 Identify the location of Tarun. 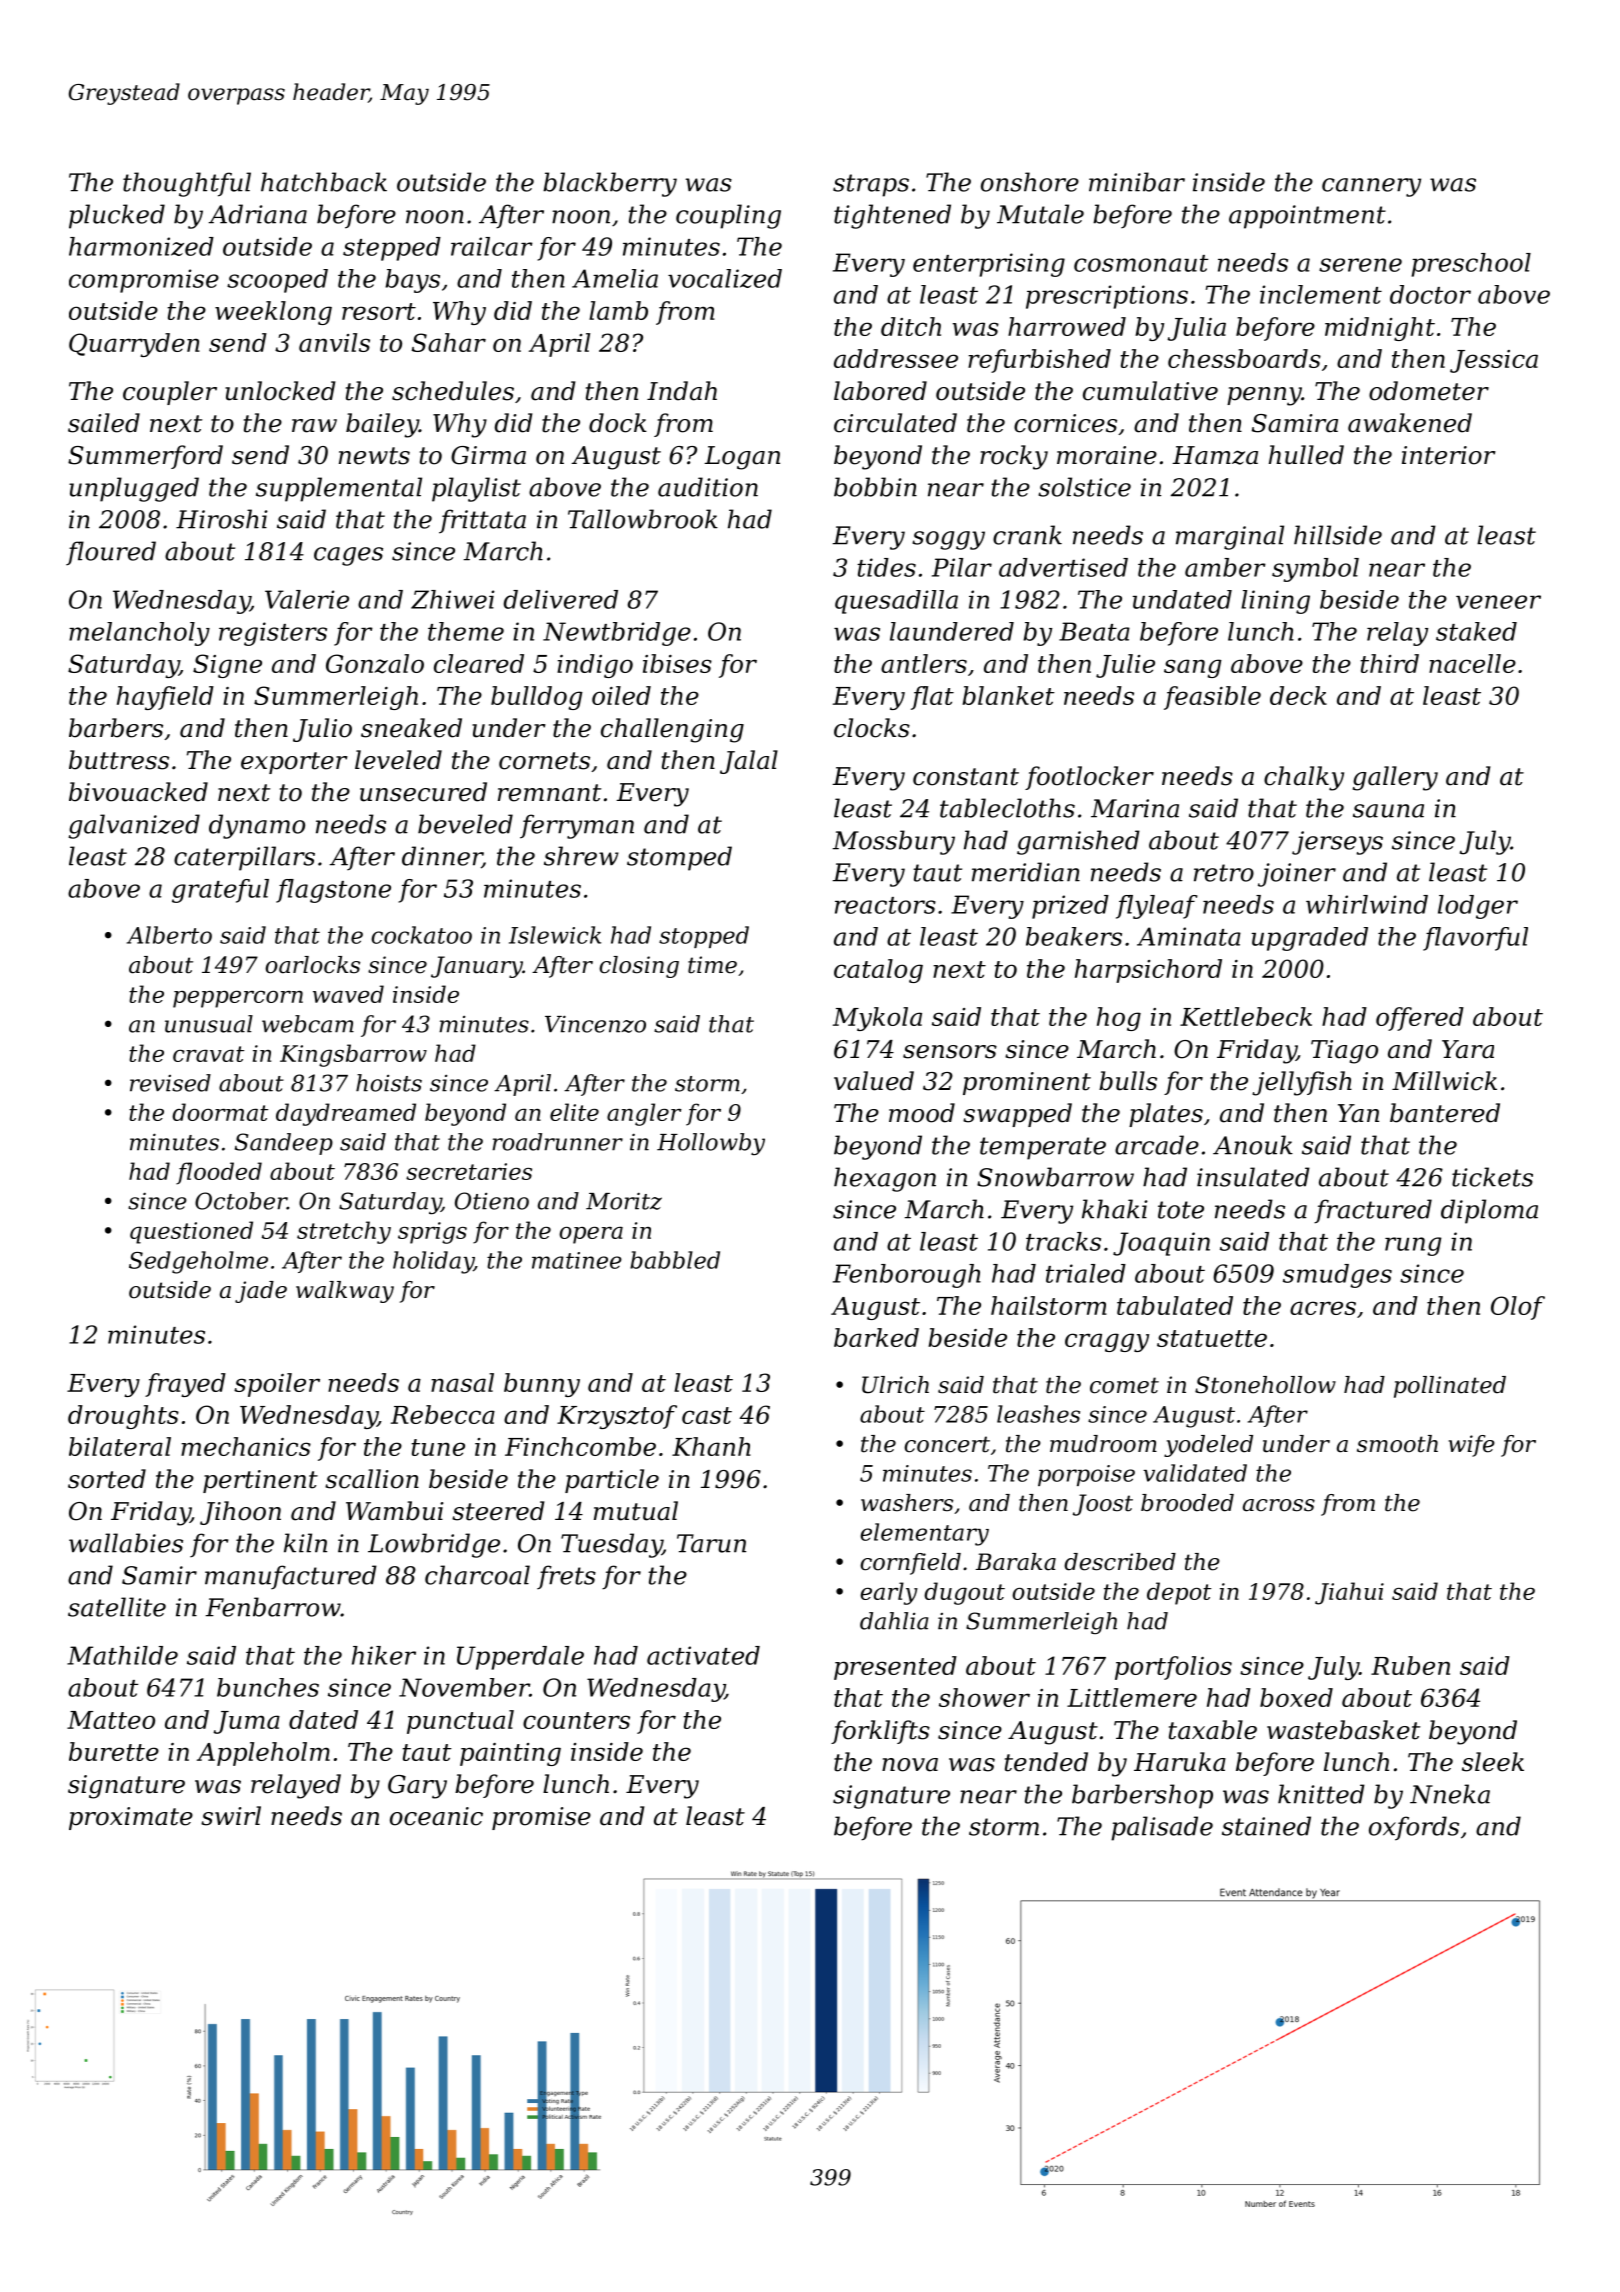
(711, 1543).
